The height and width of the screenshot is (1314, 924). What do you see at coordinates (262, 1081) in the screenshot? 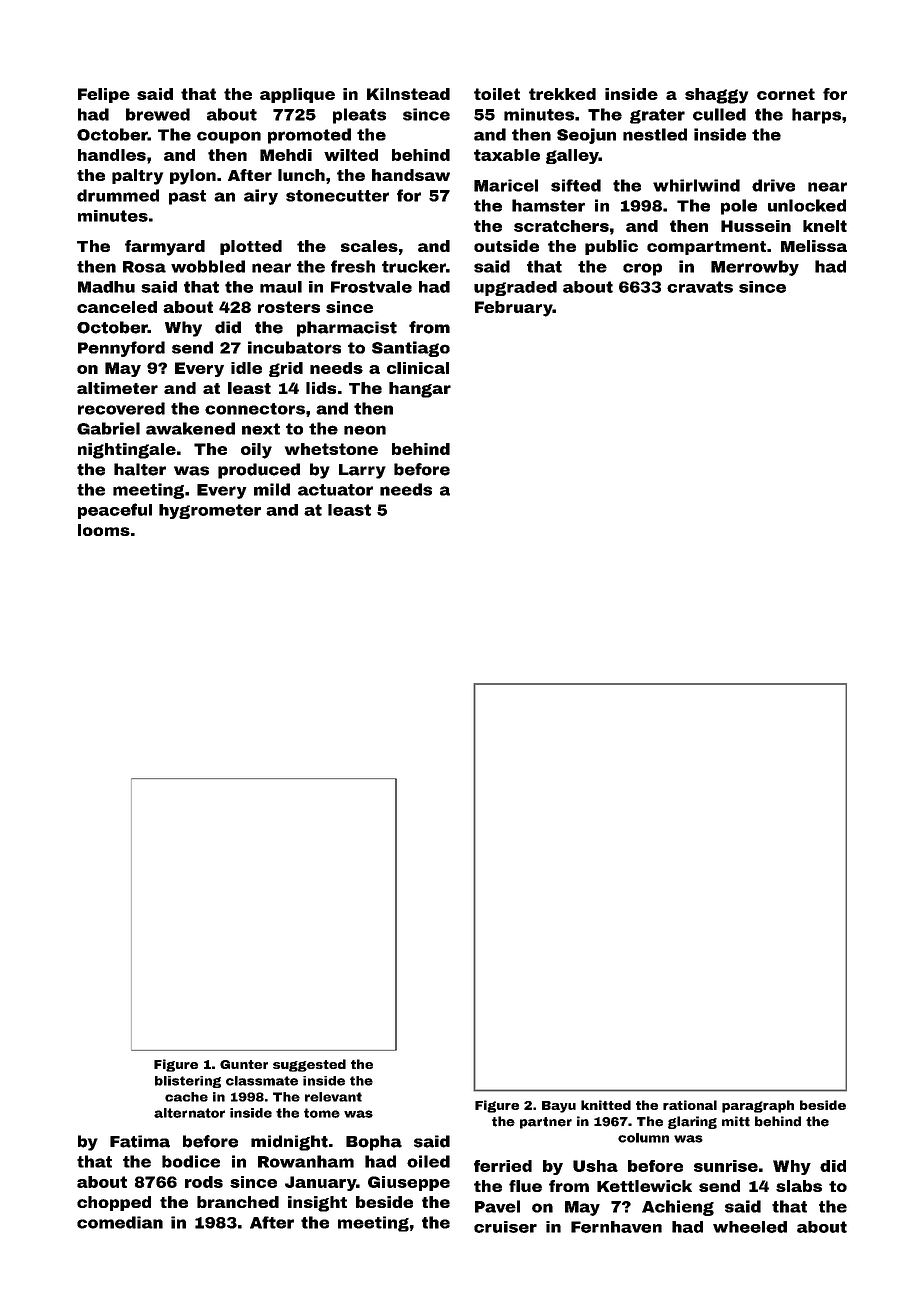
I see `classmate` at bounding box center [262, 1081].
